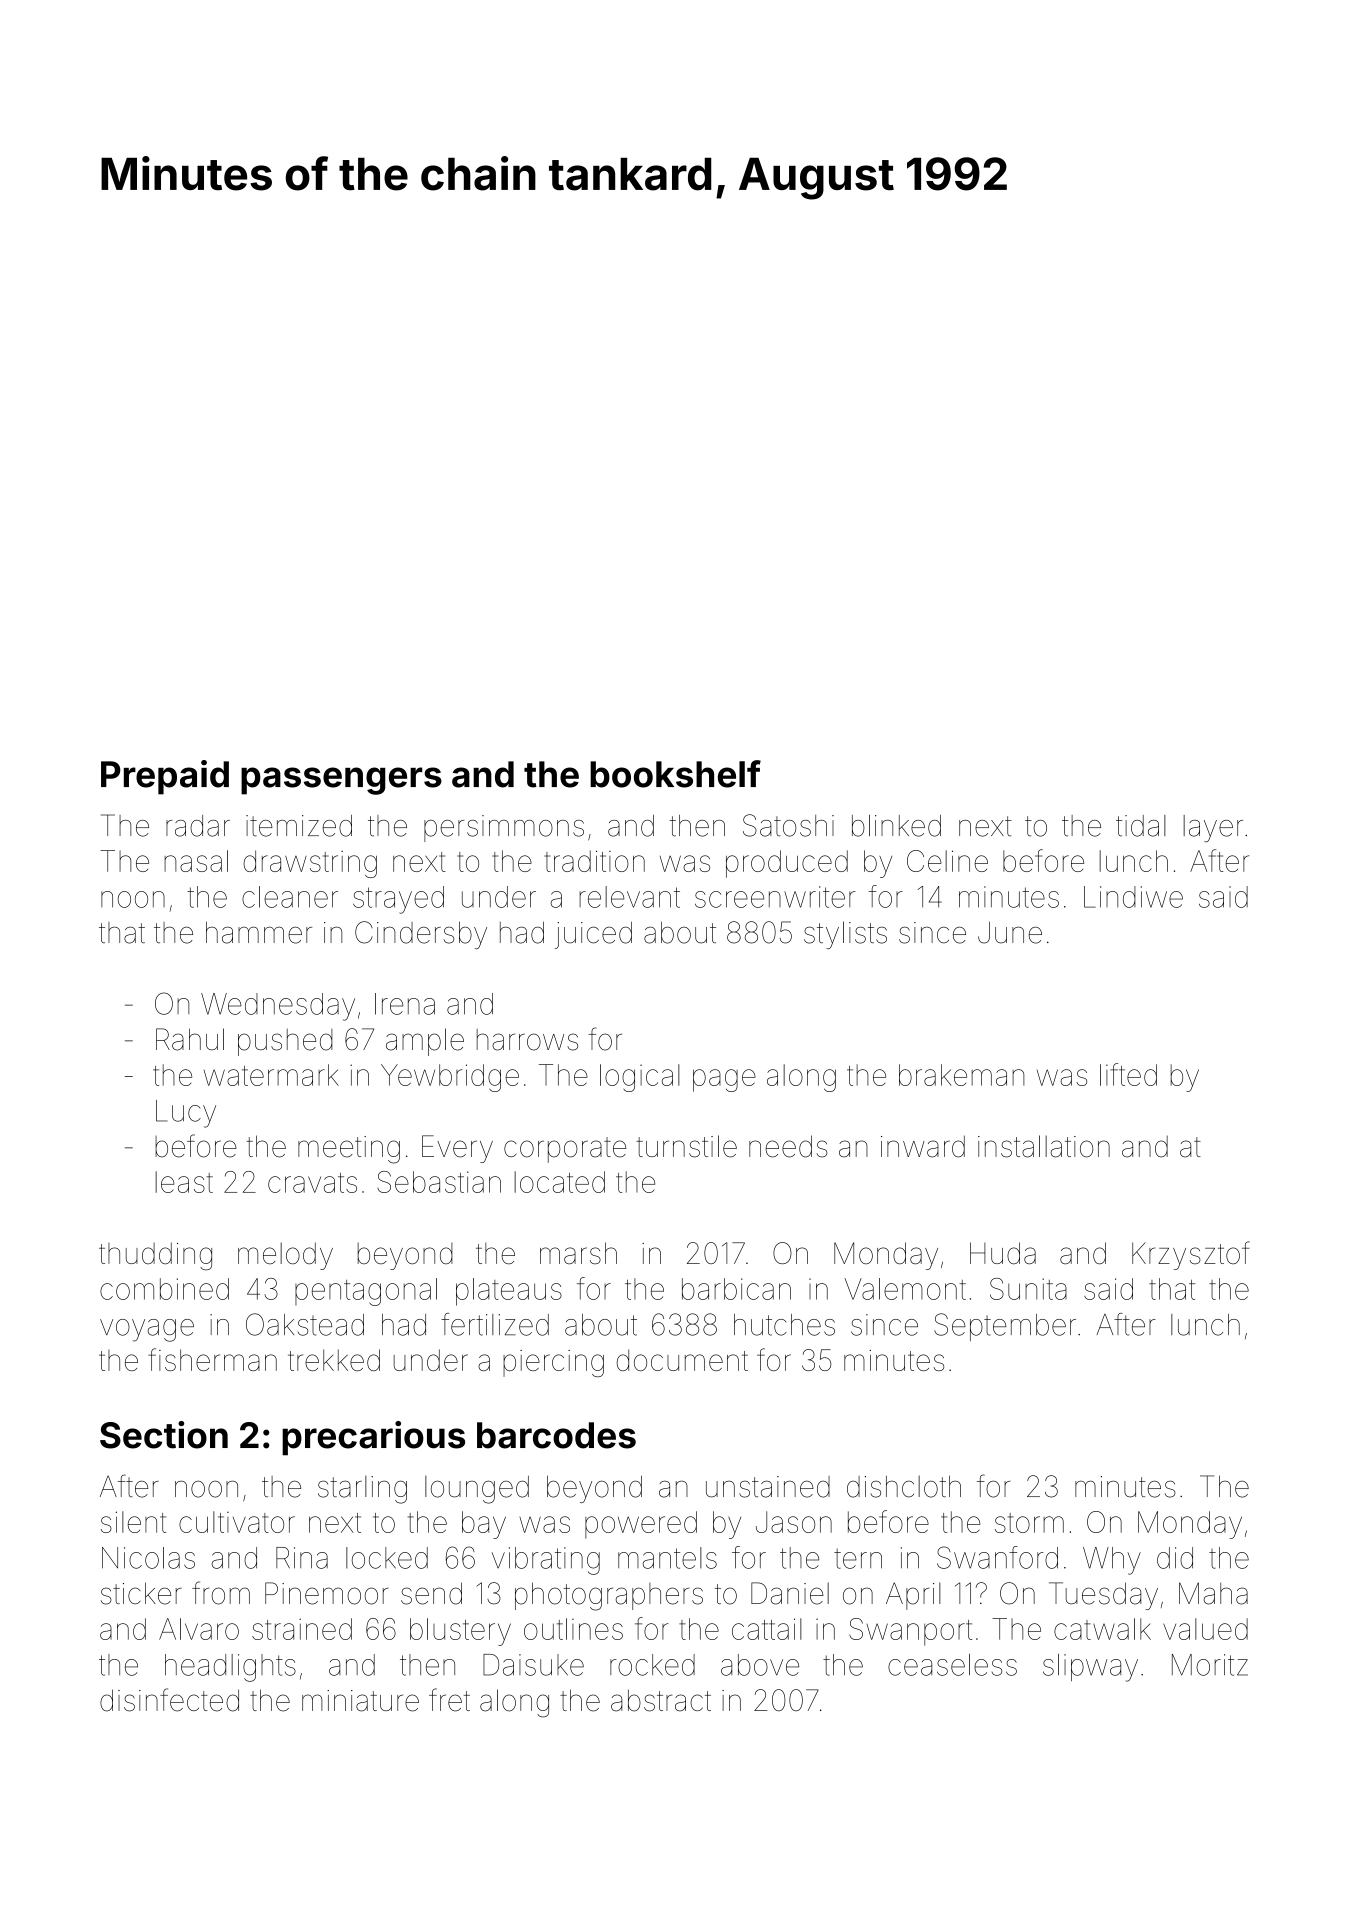  What do you see at coordinates (578, 1253) in the page?
I see `marsh` at bounding box center [578, 1253].
